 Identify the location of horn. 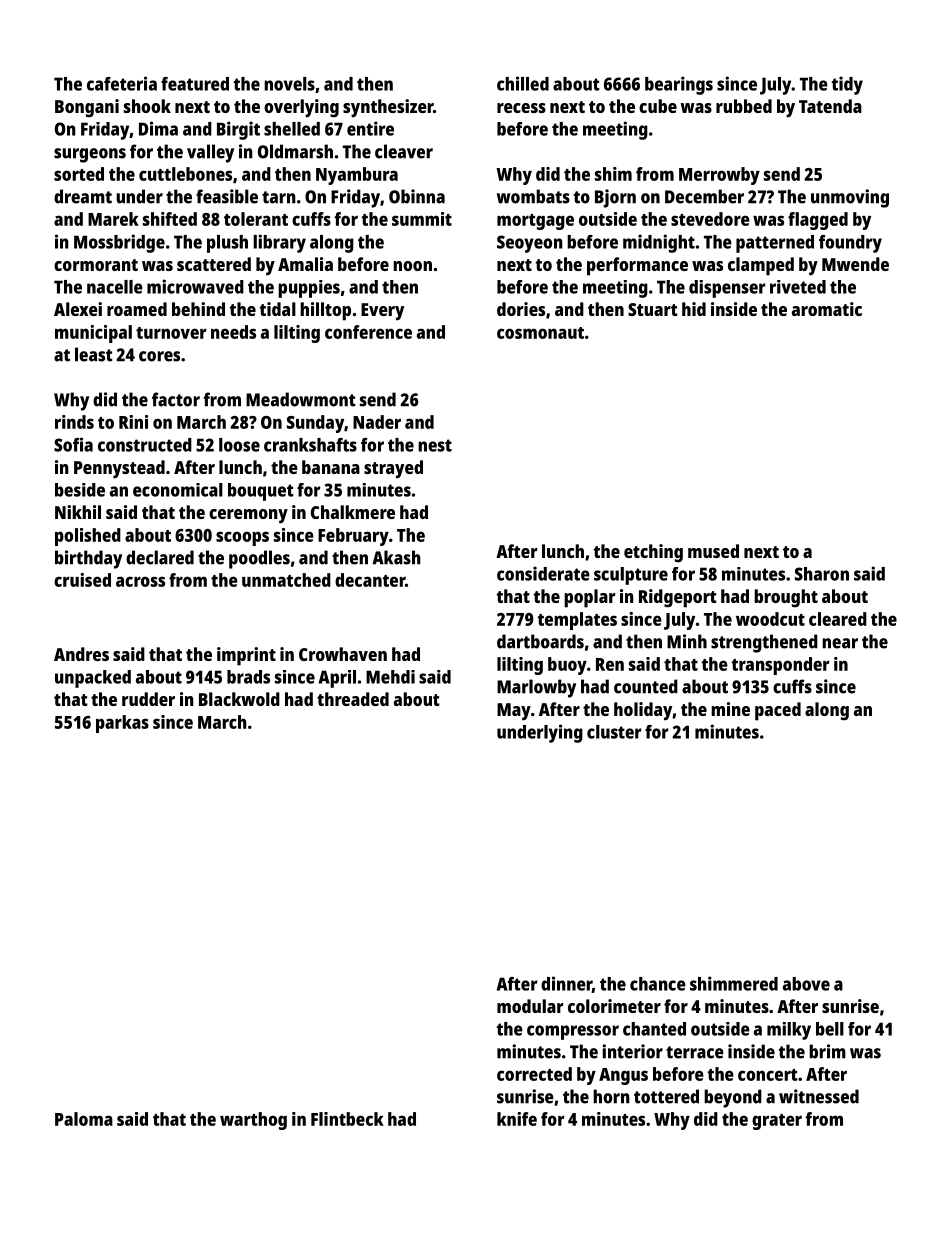
(611, 1096).
